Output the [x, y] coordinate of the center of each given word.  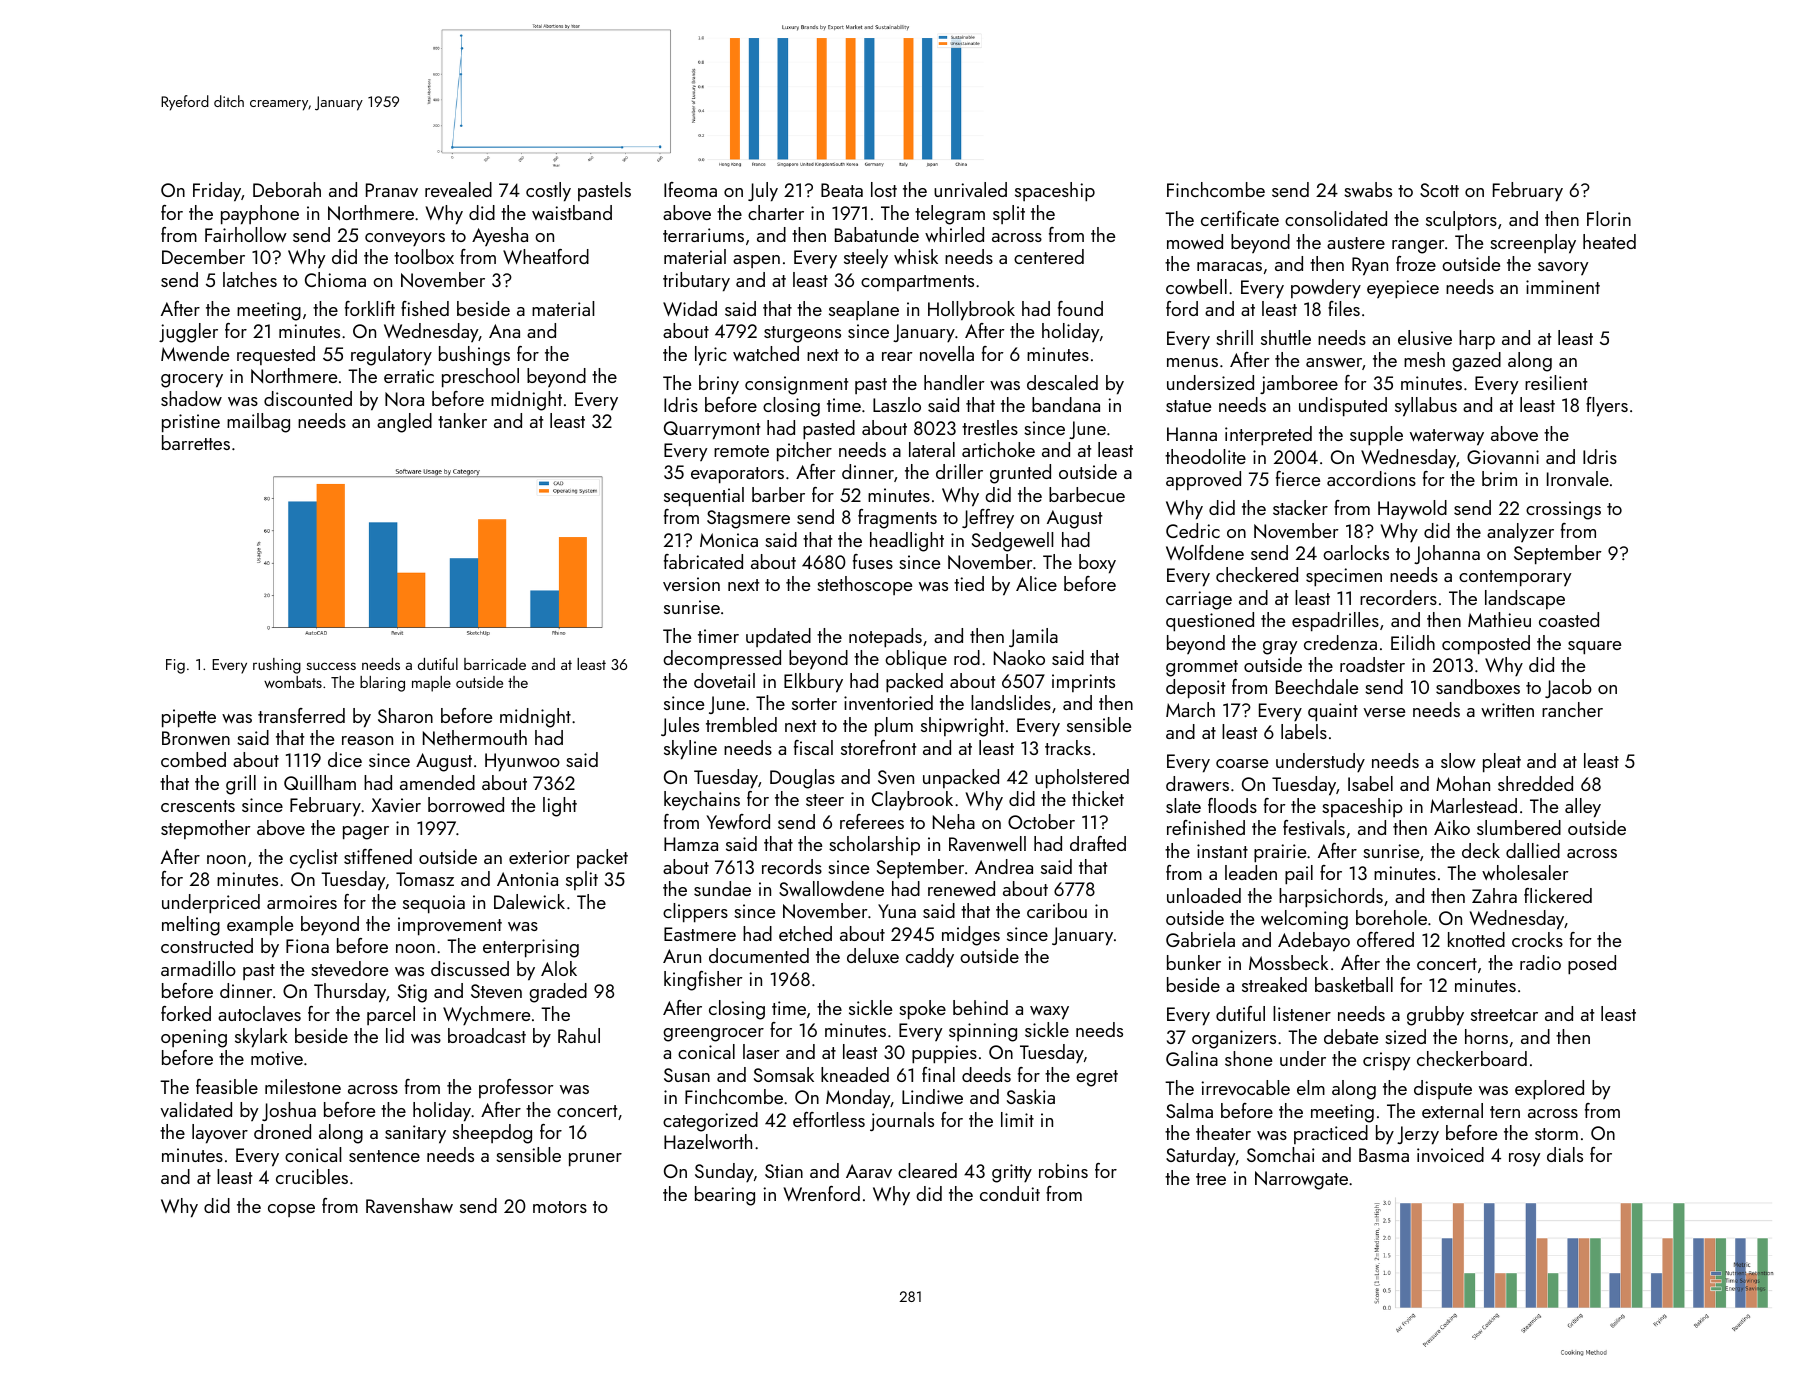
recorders [1398, 597]
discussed [470, 968]
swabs [1368, 189]
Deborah [287, 189]
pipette [189, 718]
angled [404, 423]
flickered [1558, 895]
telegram [950, 215]
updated [778, 637]
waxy [1049, 1013]
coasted [1569, 619]
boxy [1097, 564]
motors [560, 1207]
